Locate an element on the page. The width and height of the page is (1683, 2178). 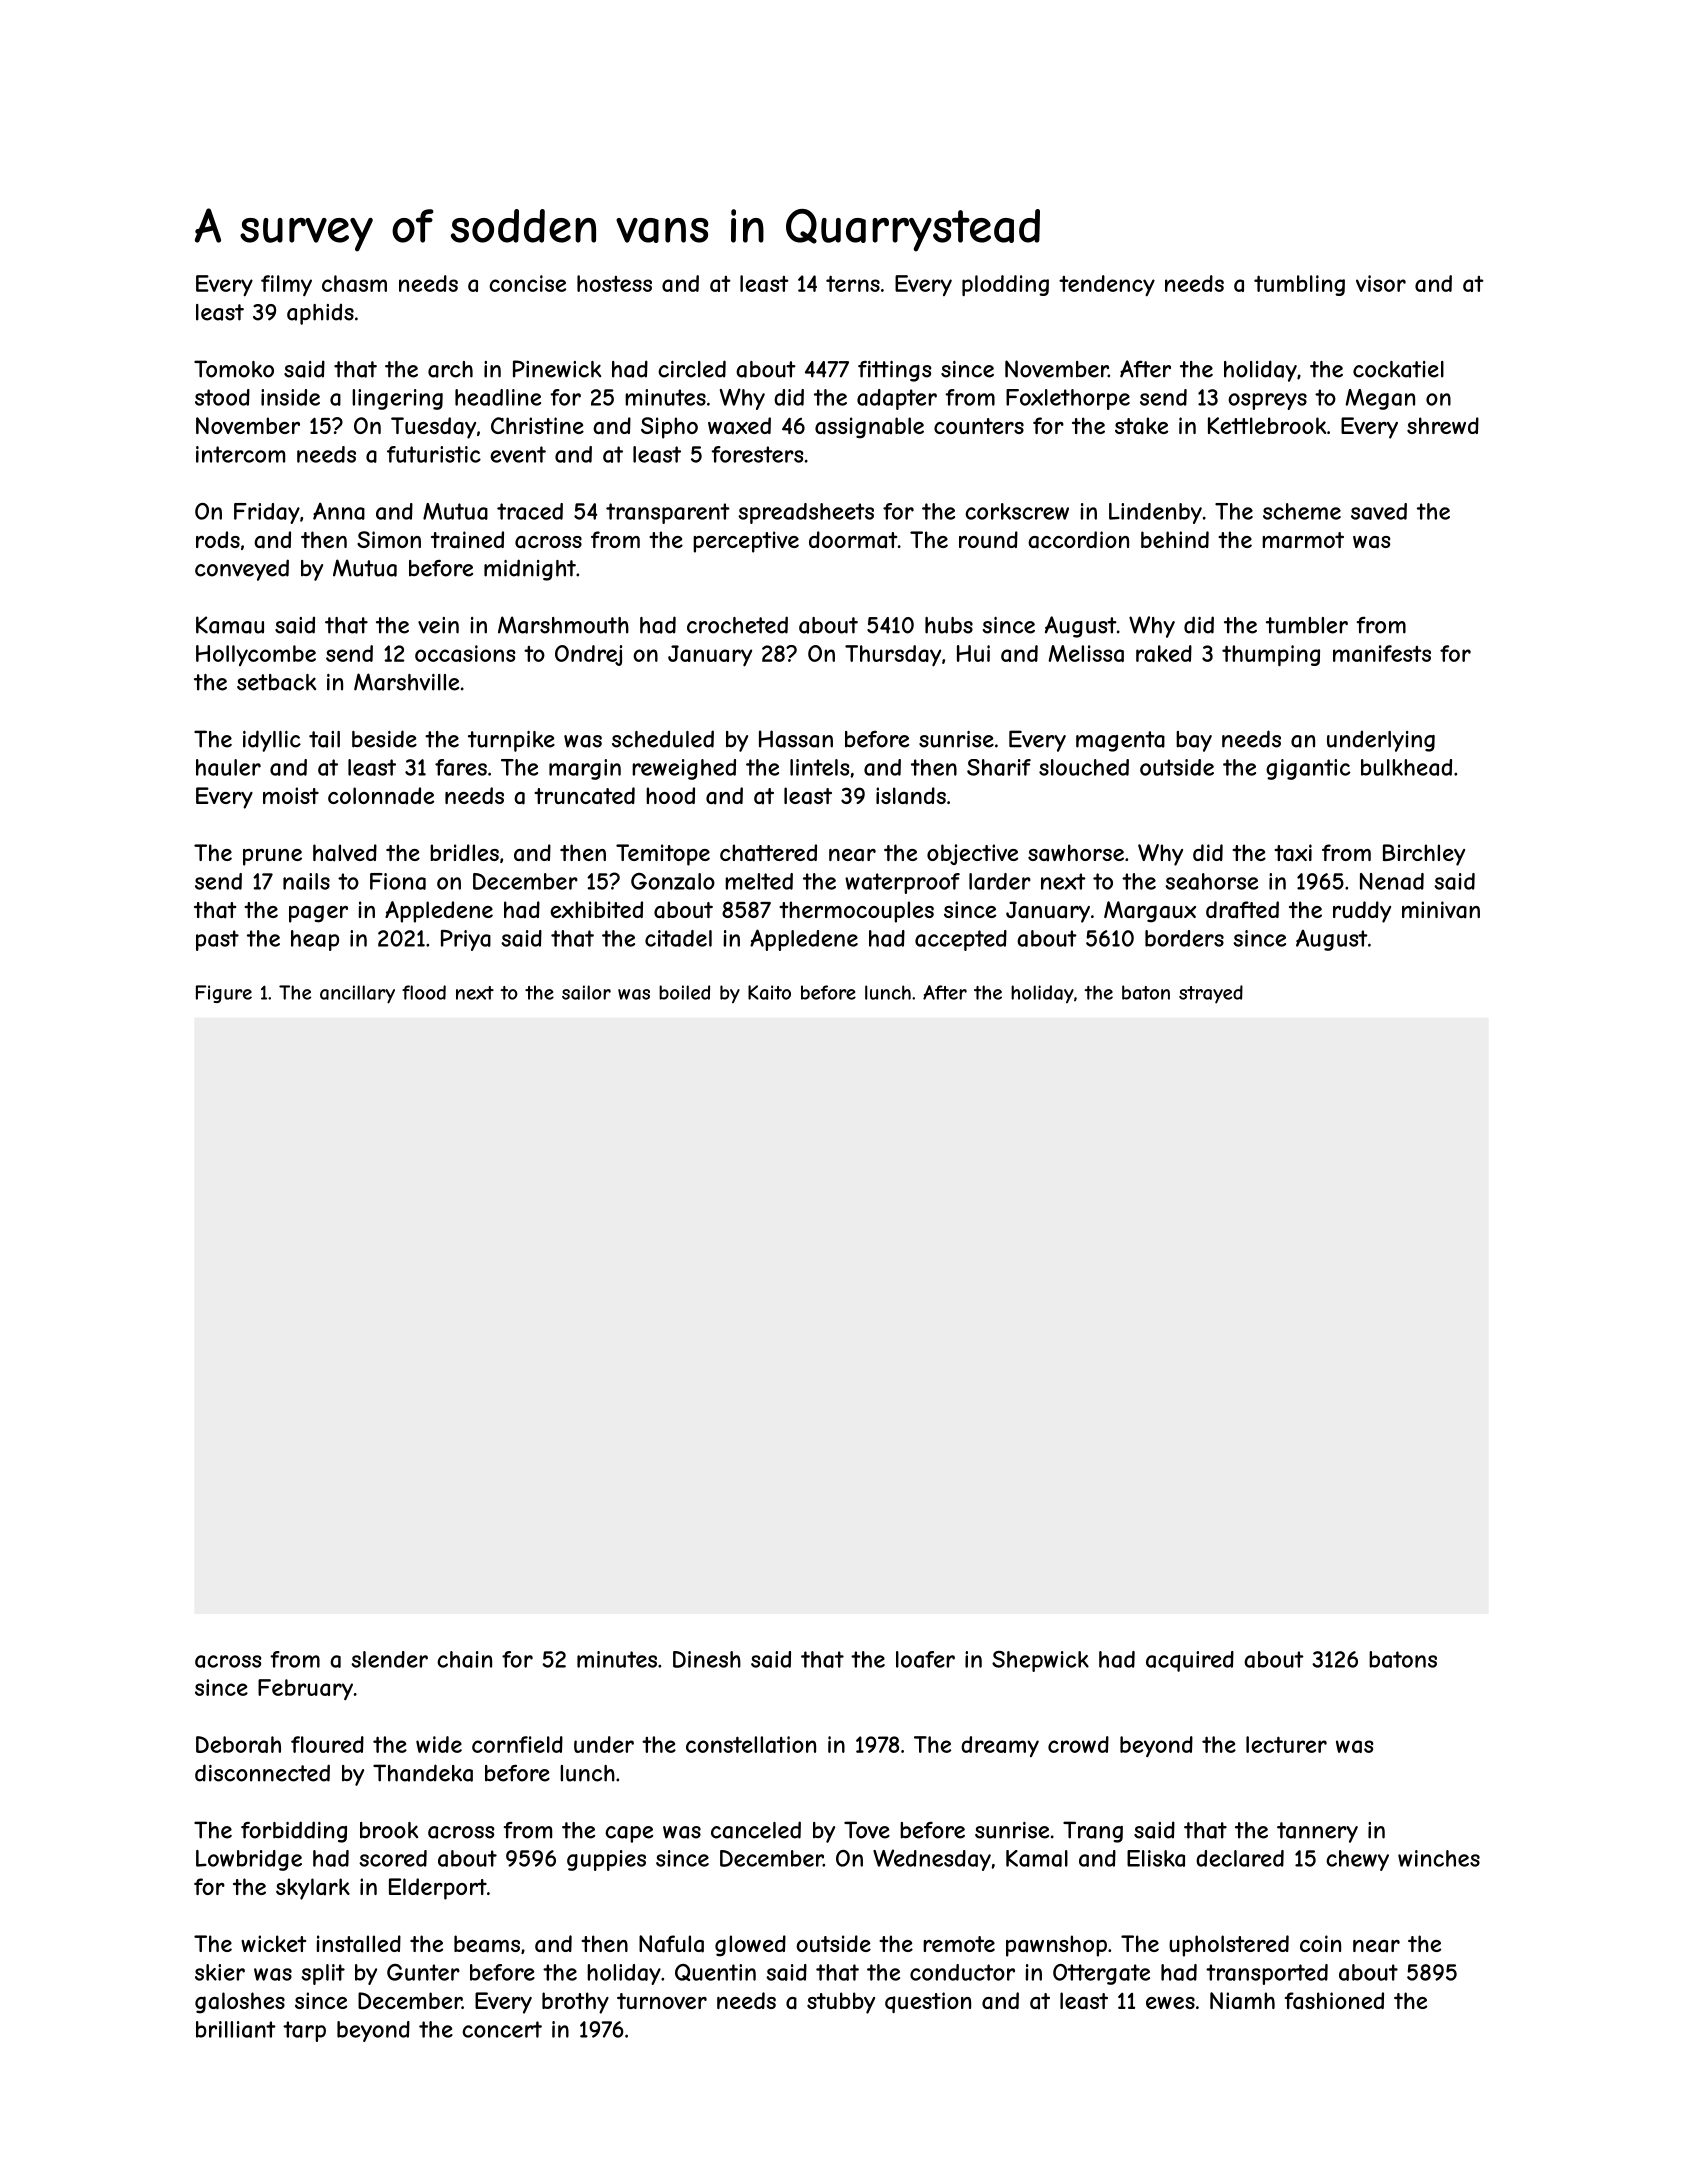
crocheted is located at coordinates (737, 625).
